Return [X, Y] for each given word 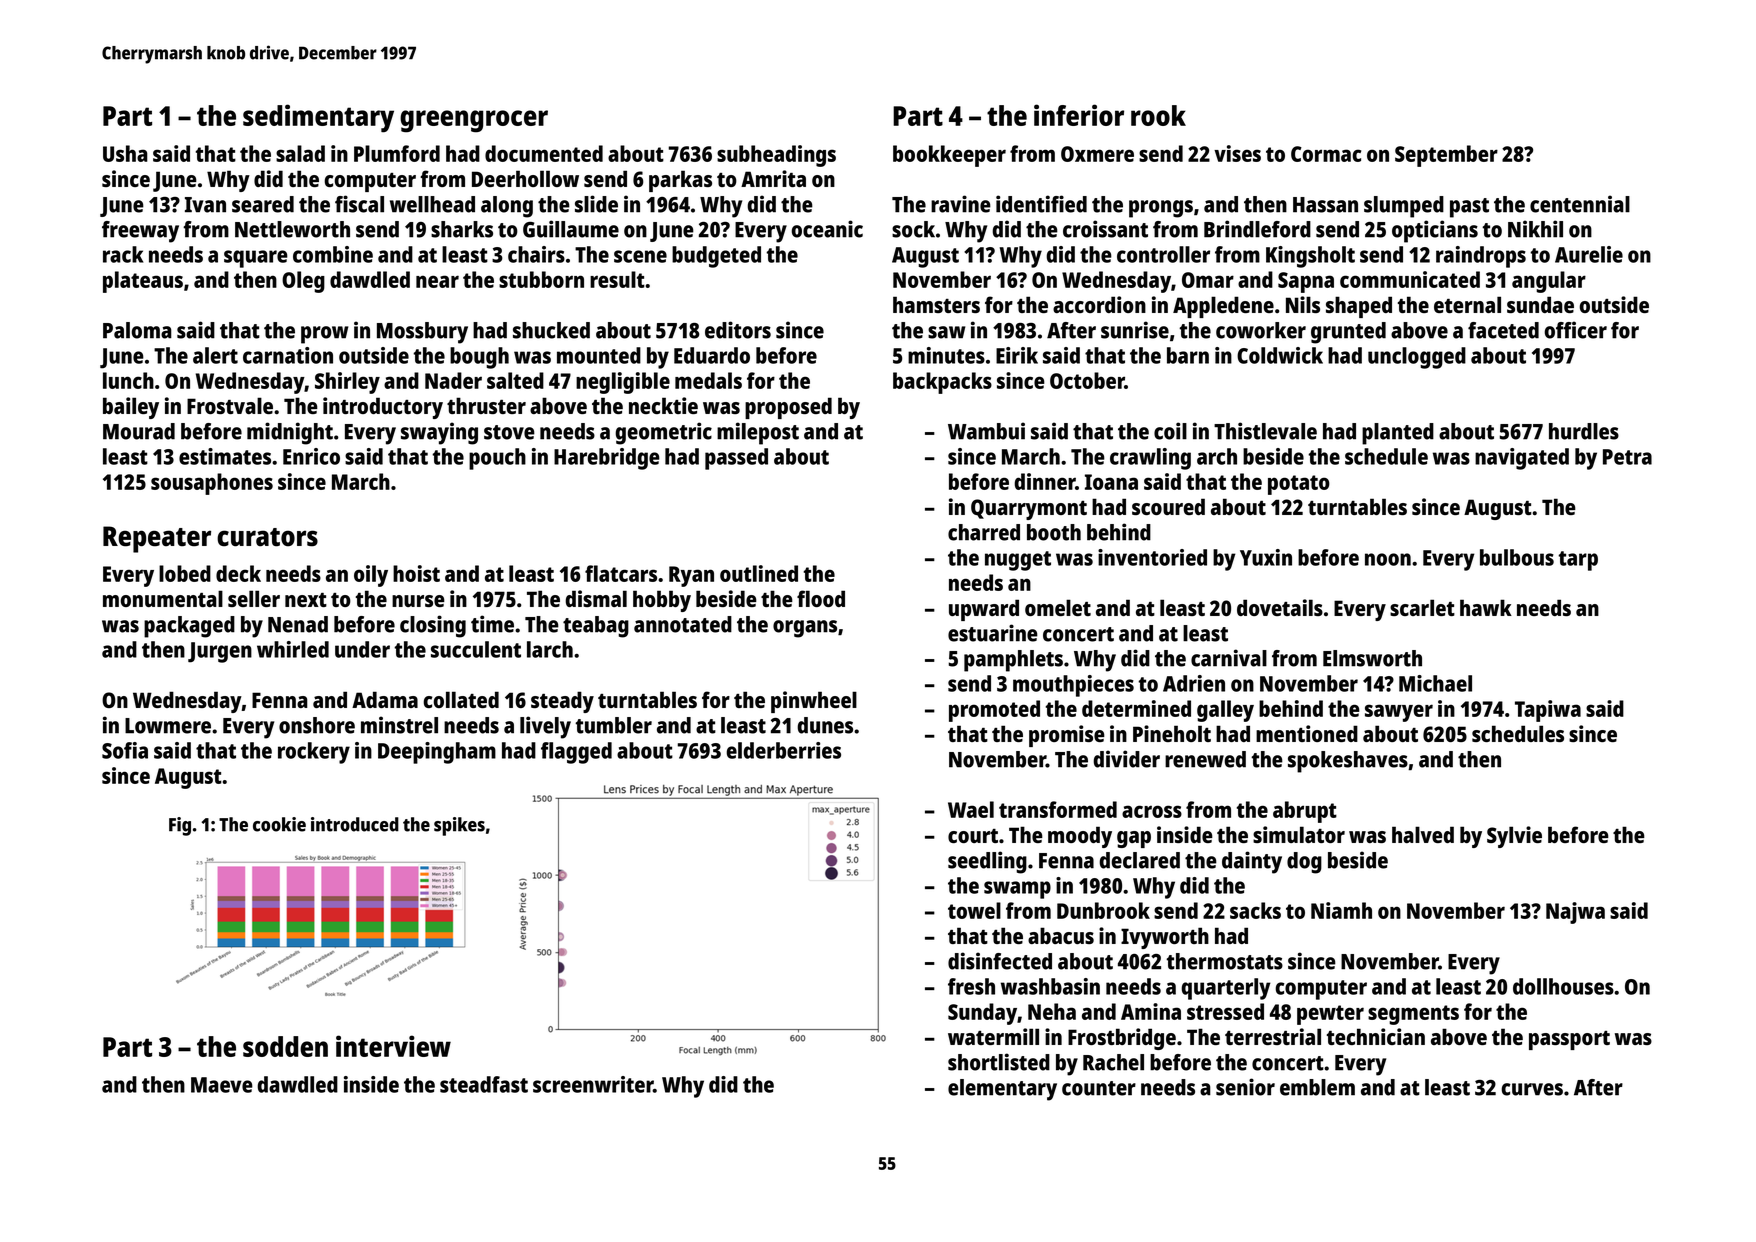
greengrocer [474, 121]
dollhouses [1563, 986]
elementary [1002, 1090]
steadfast [484, 1084]
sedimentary [318, 118]
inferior [1079, 115]
